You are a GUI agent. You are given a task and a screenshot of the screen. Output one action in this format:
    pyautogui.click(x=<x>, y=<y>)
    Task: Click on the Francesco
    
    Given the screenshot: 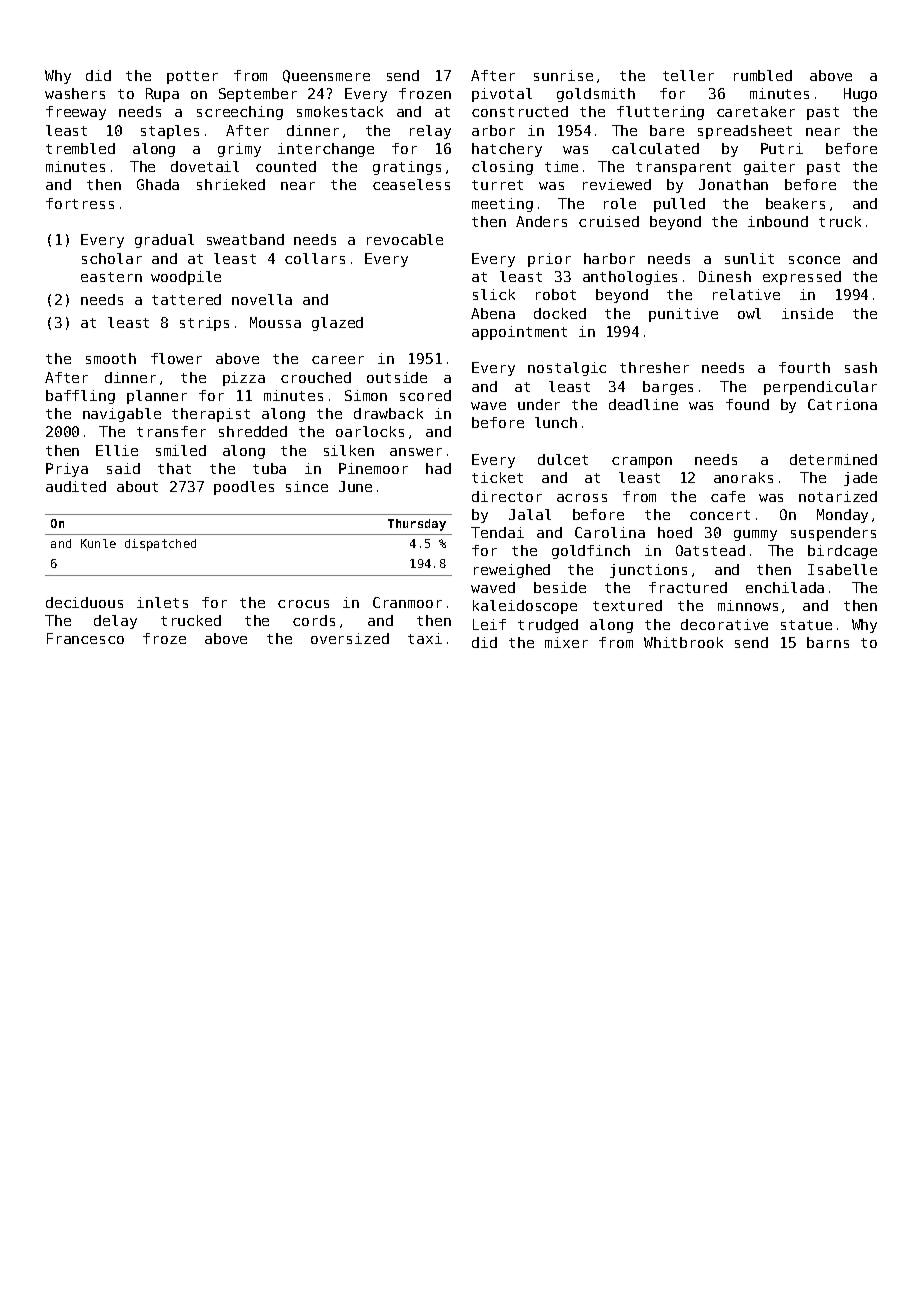 What is the action you would take?
    pyautogui.click(x=85, y=638)
